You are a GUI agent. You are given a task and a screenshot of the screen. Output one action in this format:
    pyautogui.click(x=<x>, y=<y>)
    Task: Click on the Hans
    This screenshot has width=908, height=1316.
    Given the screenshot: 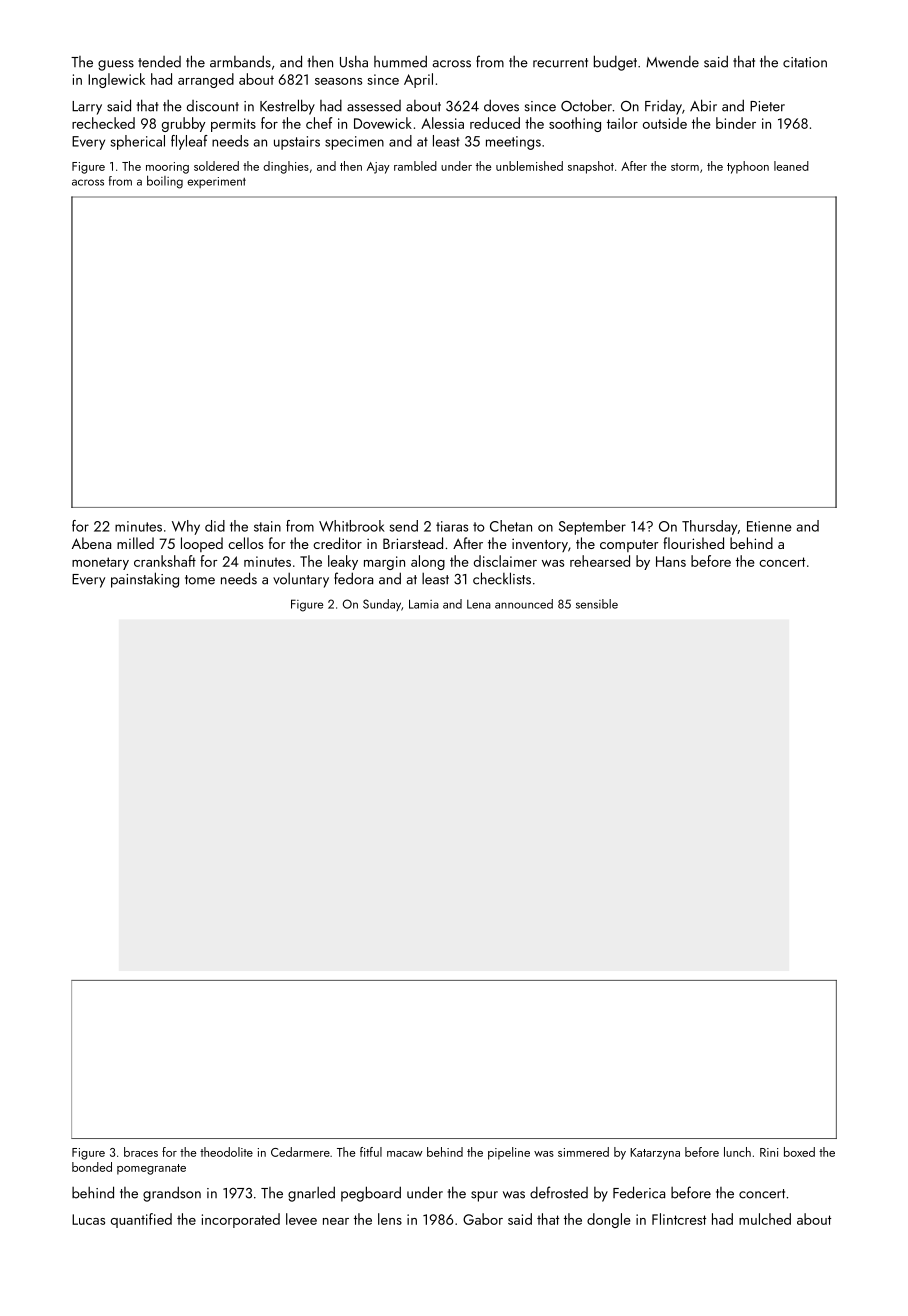 What is the action you would take?
    pyautogui.click(x=671, y=561)
